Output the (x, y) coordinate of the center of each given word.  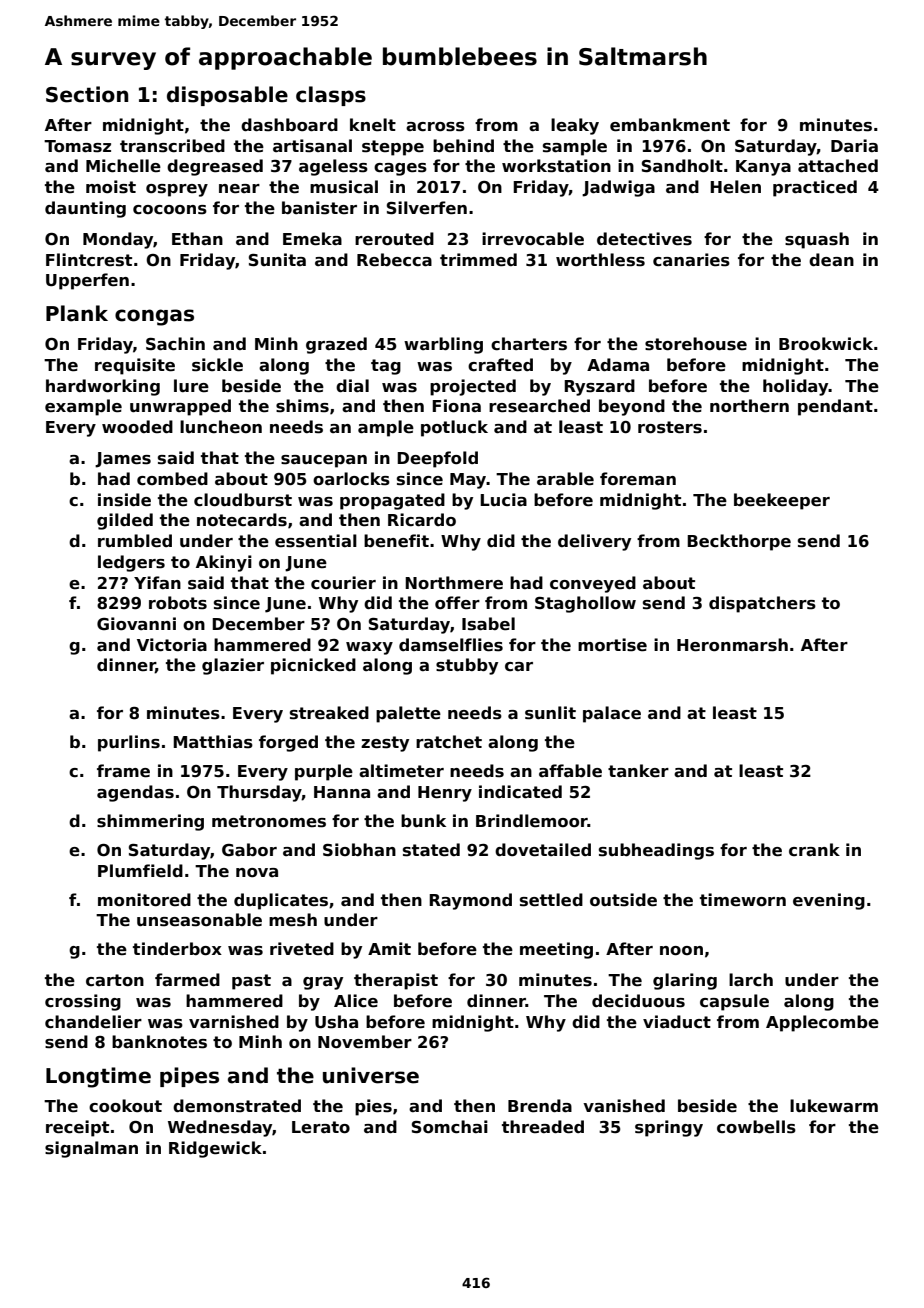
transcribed (172, 146)
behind (463, 146)
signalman (91, 1149)
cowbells (756, 1127)
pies (373, 1107)
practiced (815, 188)
